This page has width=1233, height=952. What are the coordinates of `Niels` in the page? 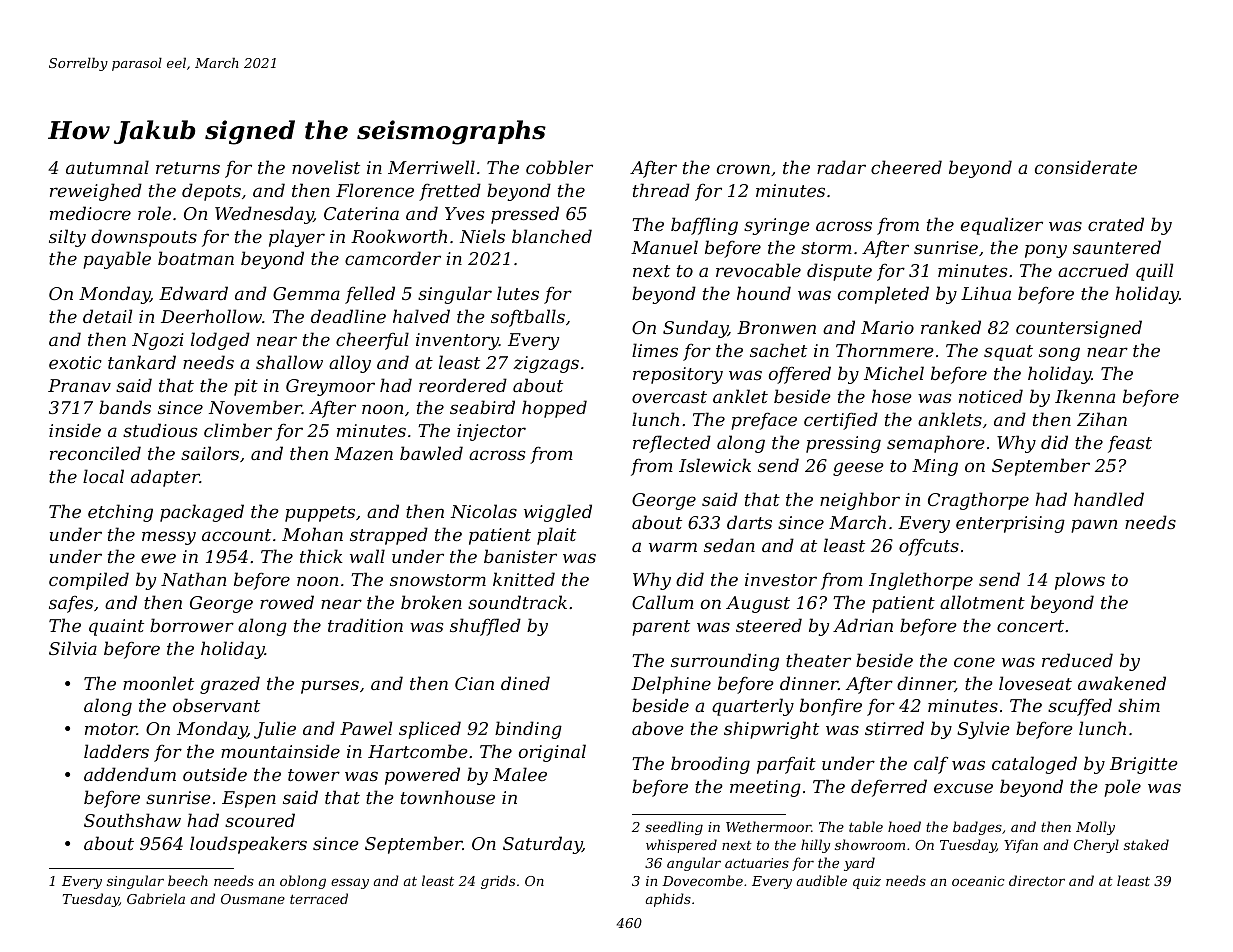 It's located at (482, 236).
